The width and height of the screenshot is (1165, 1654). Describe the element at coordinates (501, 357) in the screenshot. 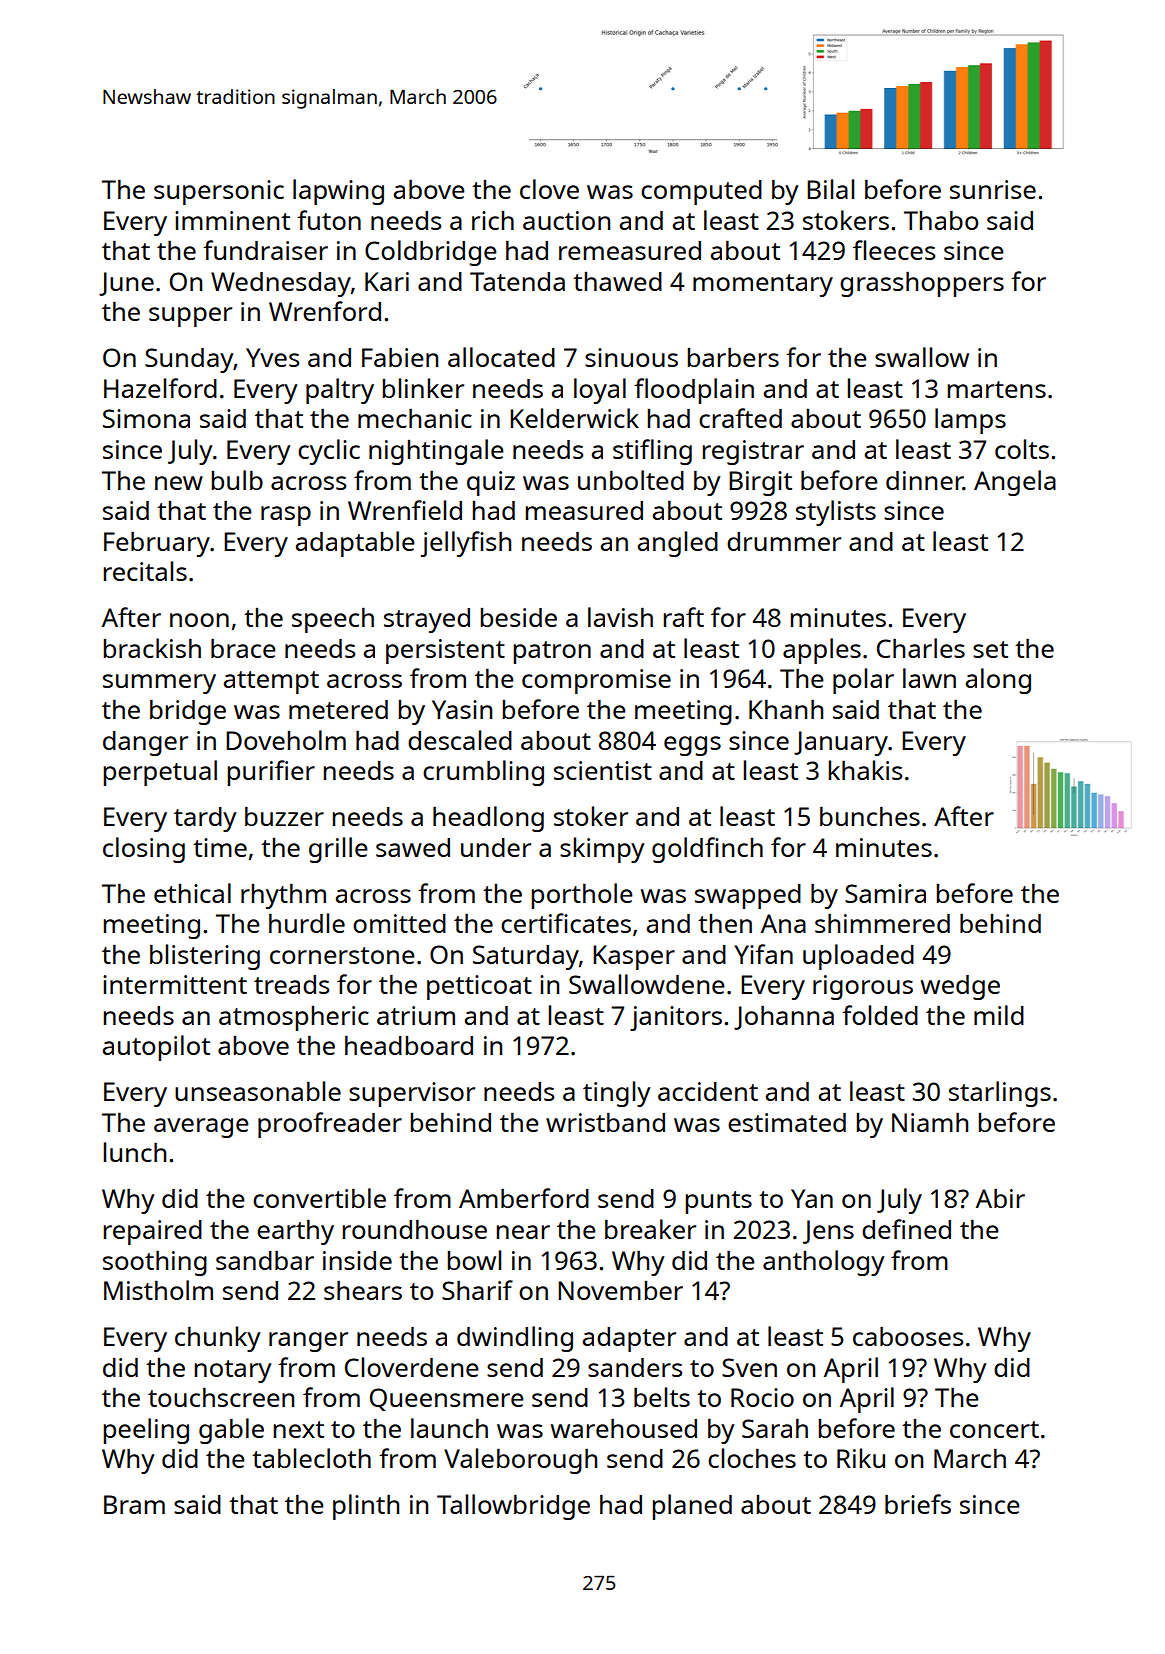

I see `allocated` at that location.
